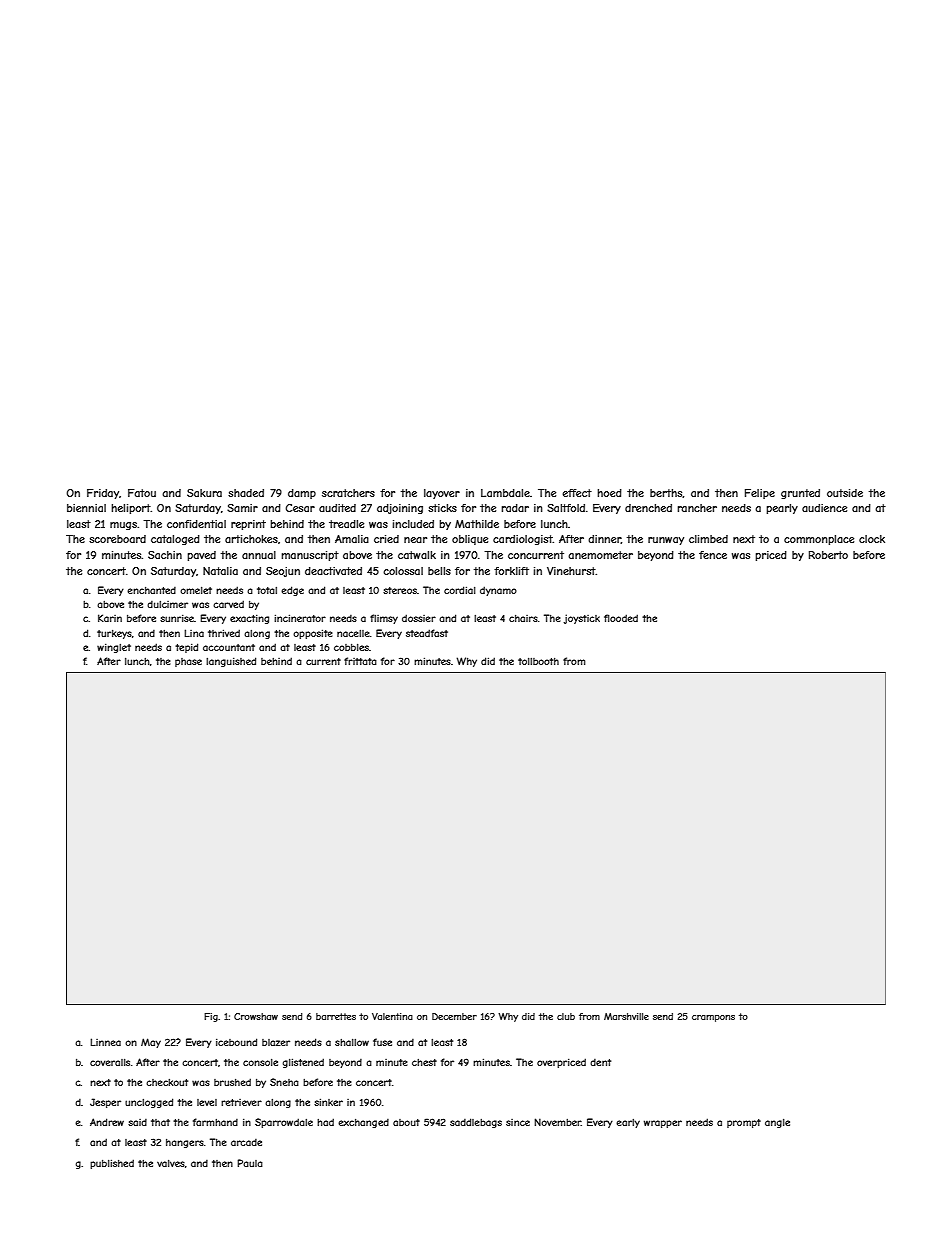 The height and width of the page is (1233, 952). Describe the element at coordinates (185, 1143) in the page. I see `hangers` at that location.
